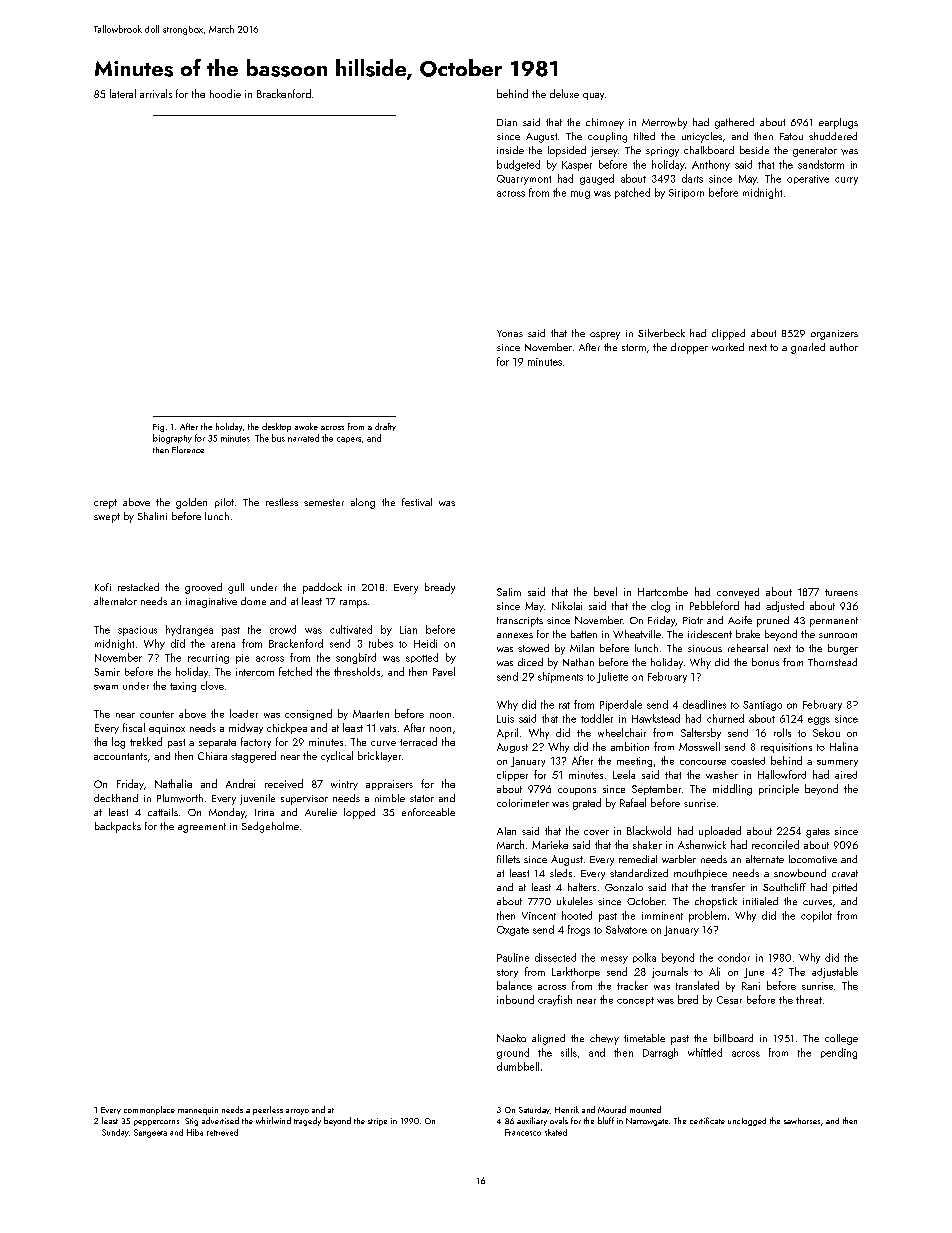  Describe the element at coordinates (701, 733) in the document. I see `Saltersby` at that location.
